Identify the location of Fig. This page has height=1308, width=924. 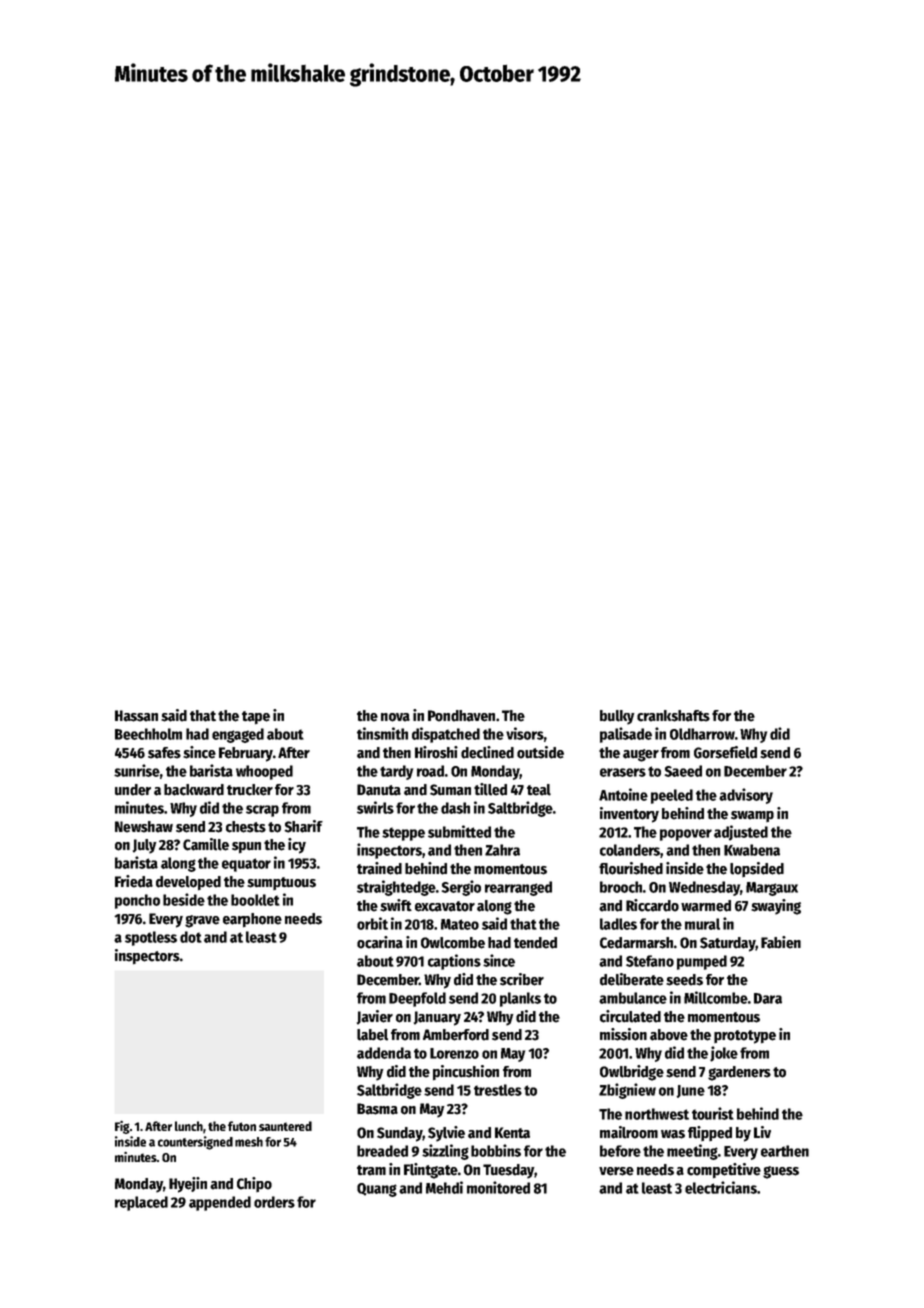
(122, 1127).
